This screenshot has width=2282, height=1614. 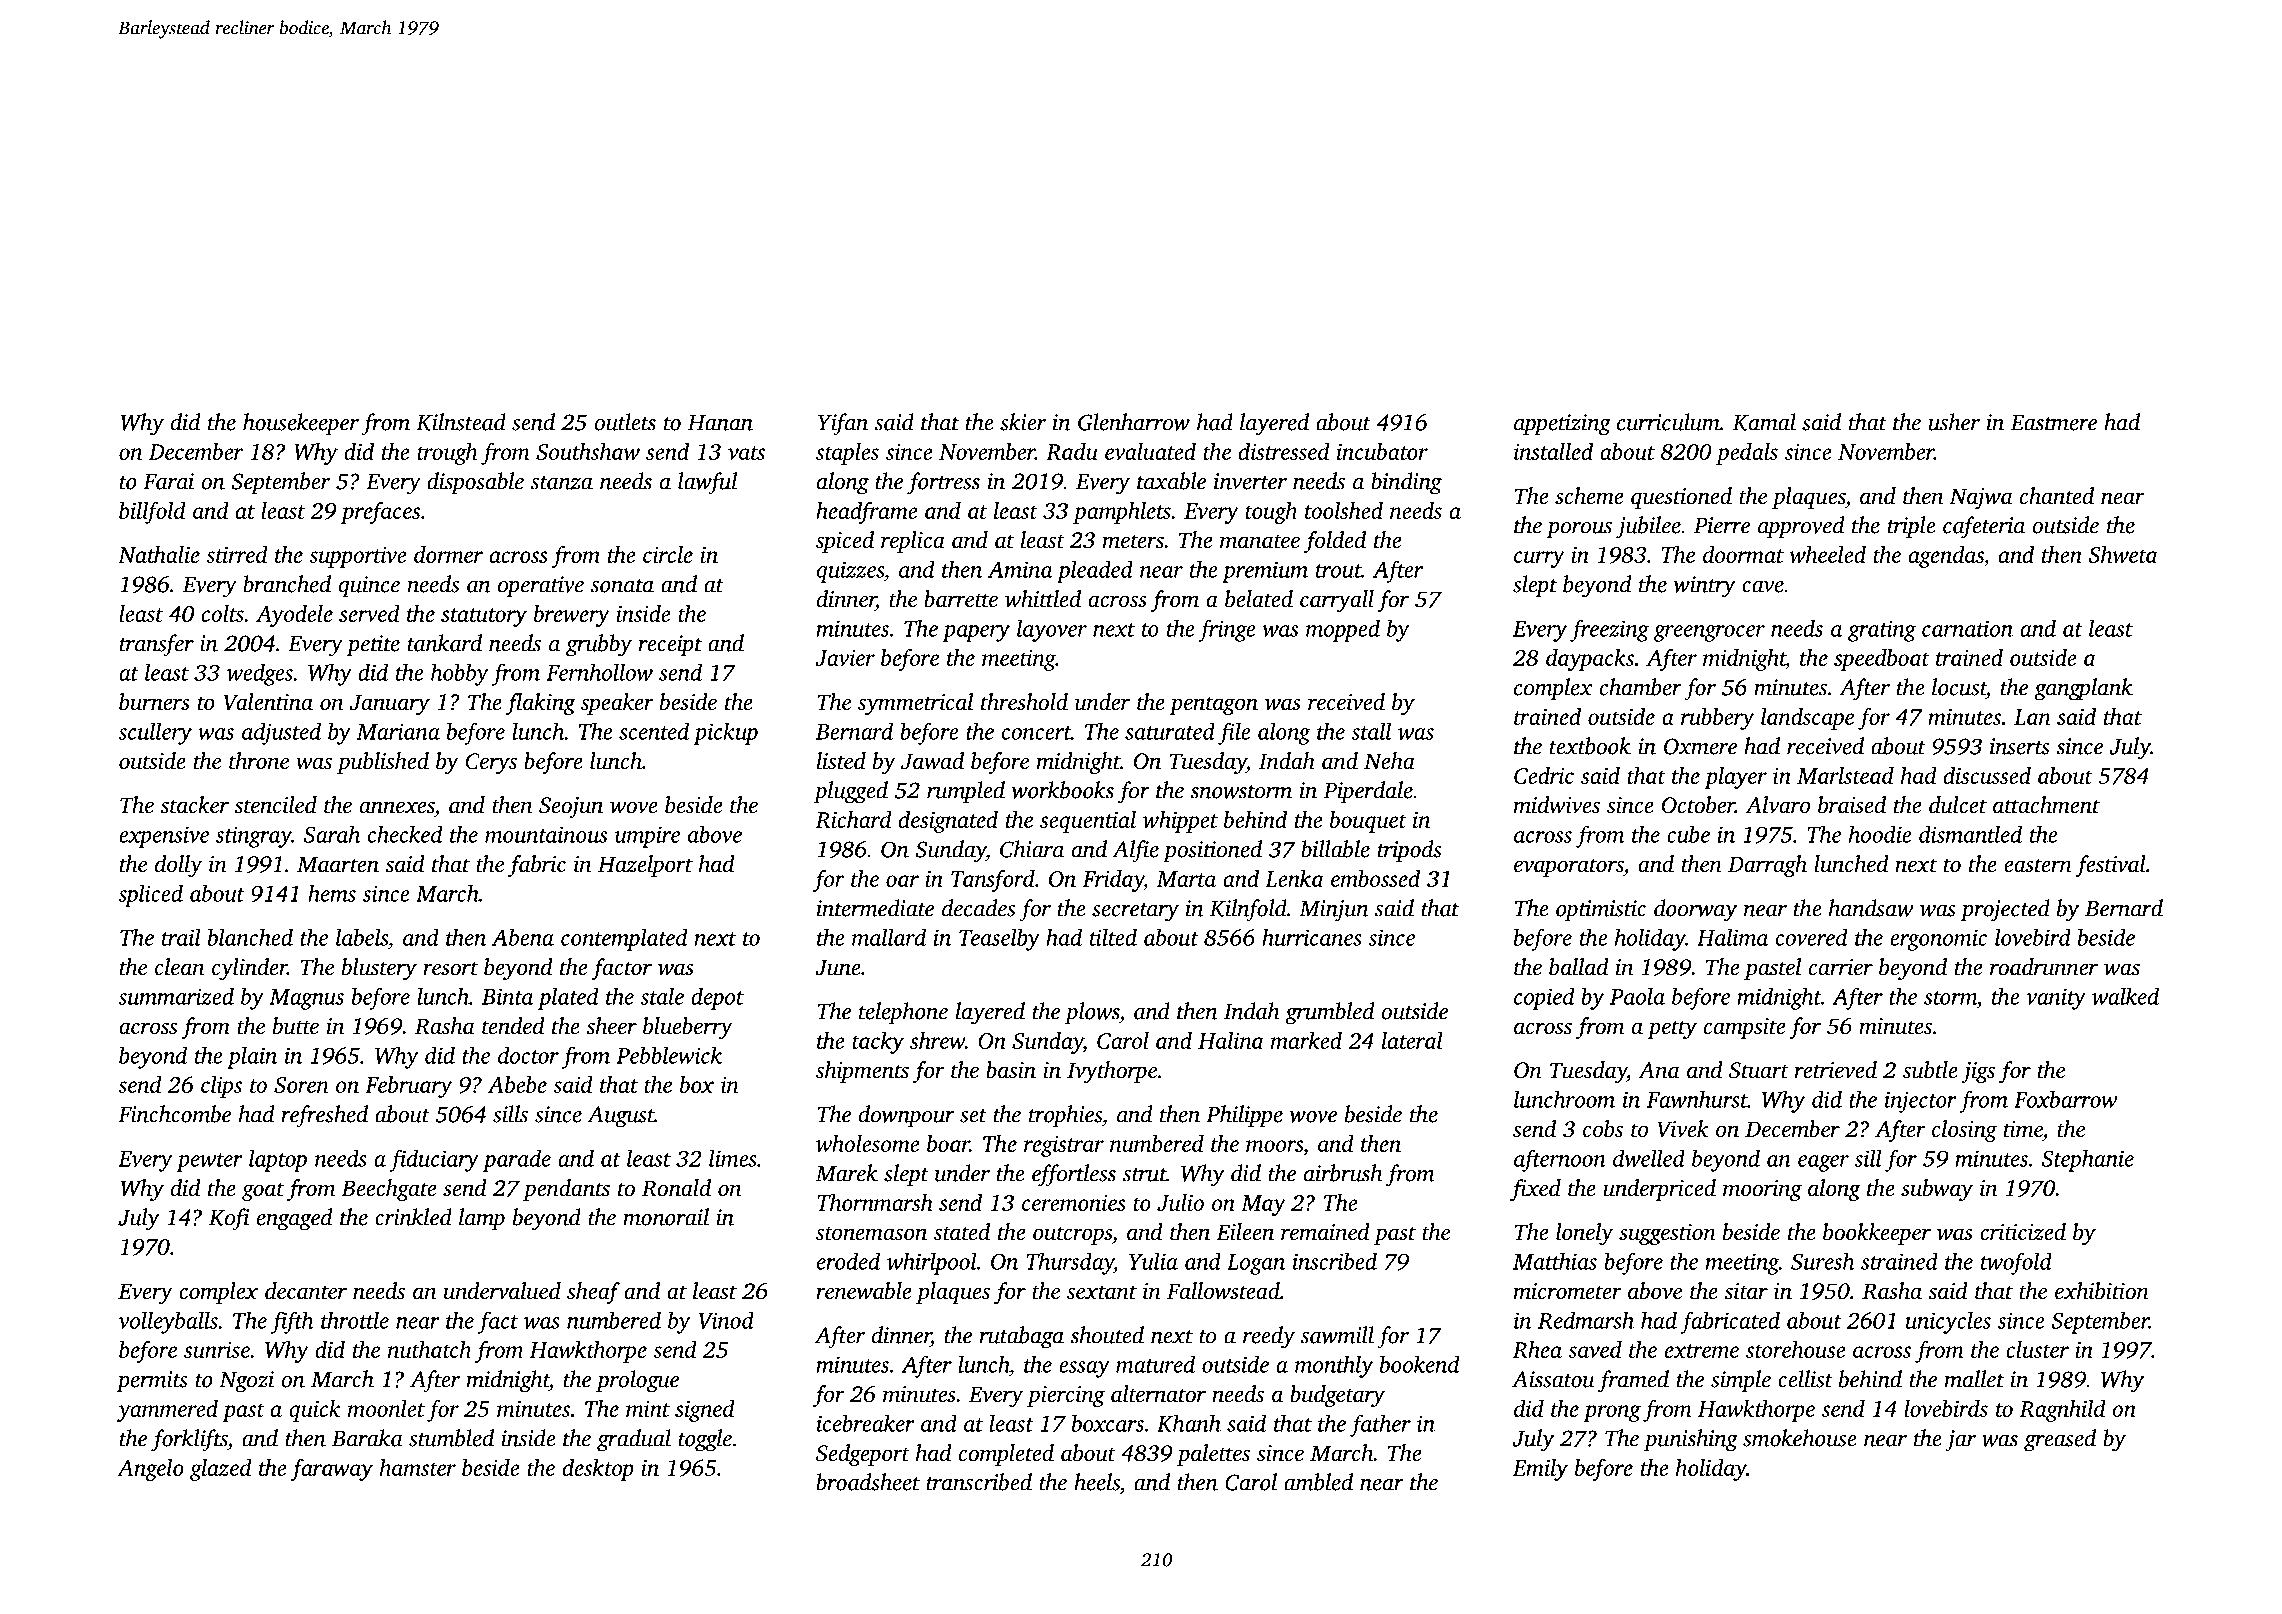 What do you see at coordinates (999, 940) in the screenshot?
I see `Teaselby` at bounding box center [999, 940].
